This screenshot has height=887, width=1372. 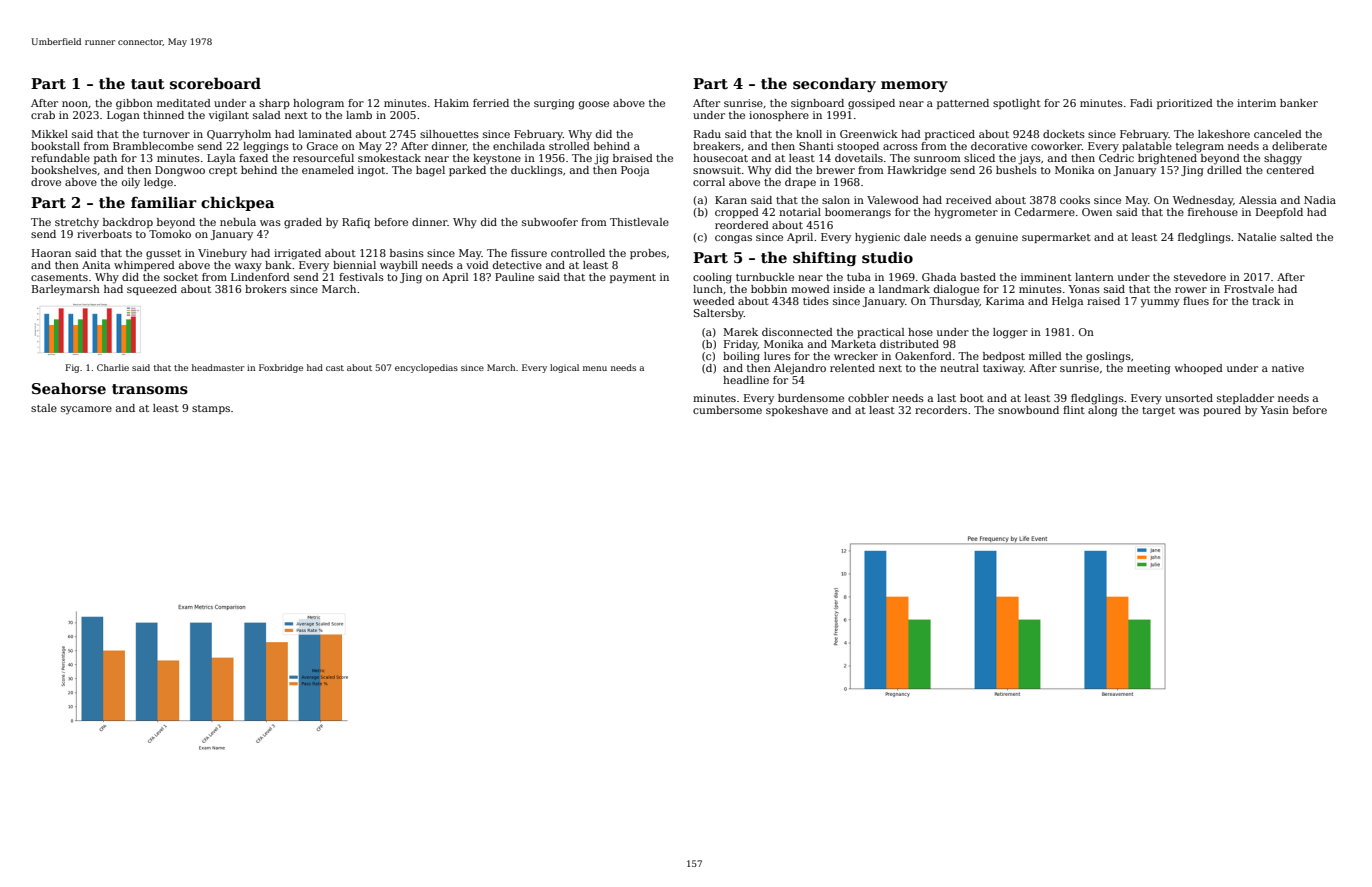 I want to click on menu, so click(x=595, y=368).
